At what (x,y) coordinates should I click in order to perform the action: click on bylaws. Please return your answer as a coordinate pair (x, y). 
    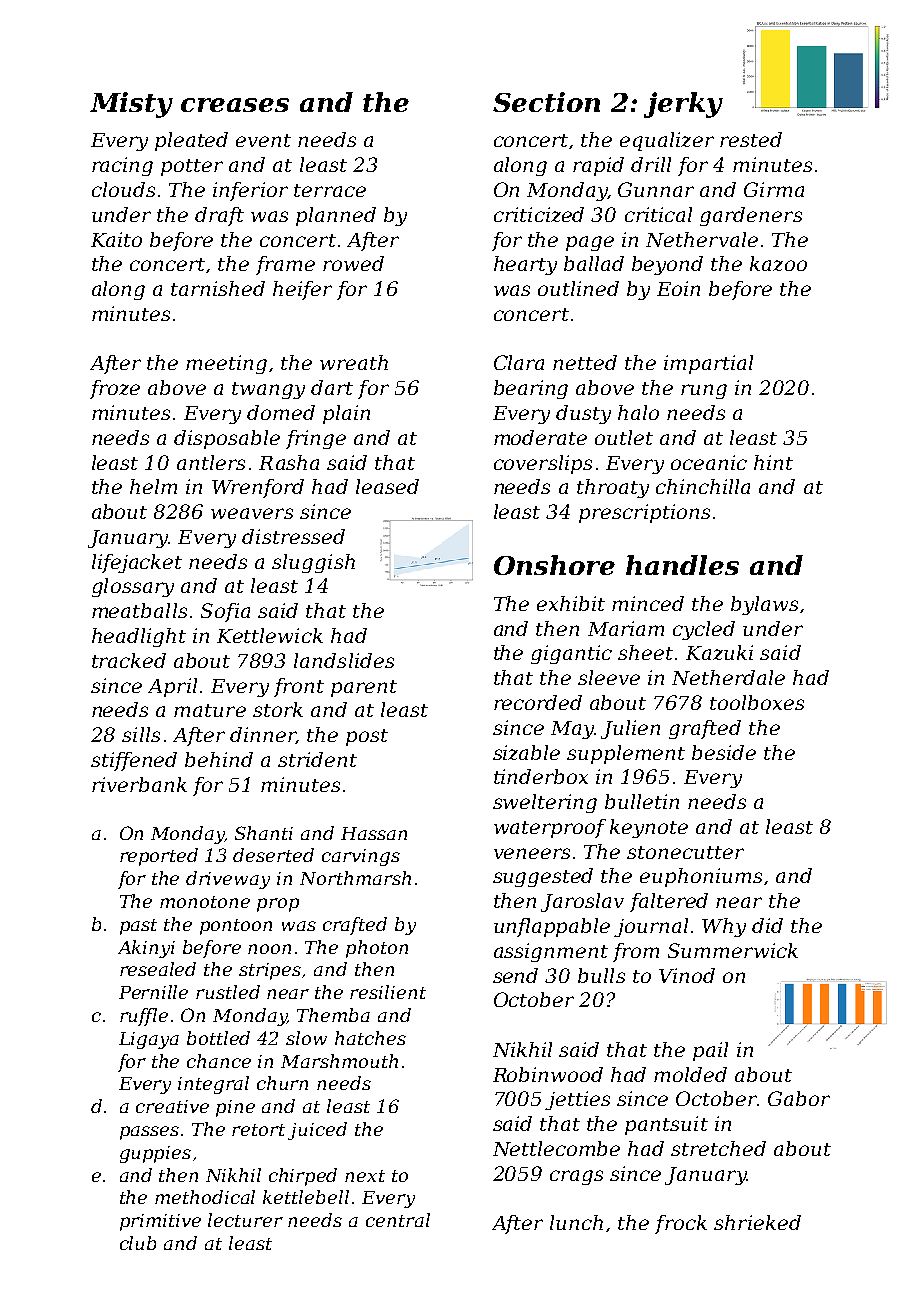
    Looking at the image, I should click on (764, 605).
